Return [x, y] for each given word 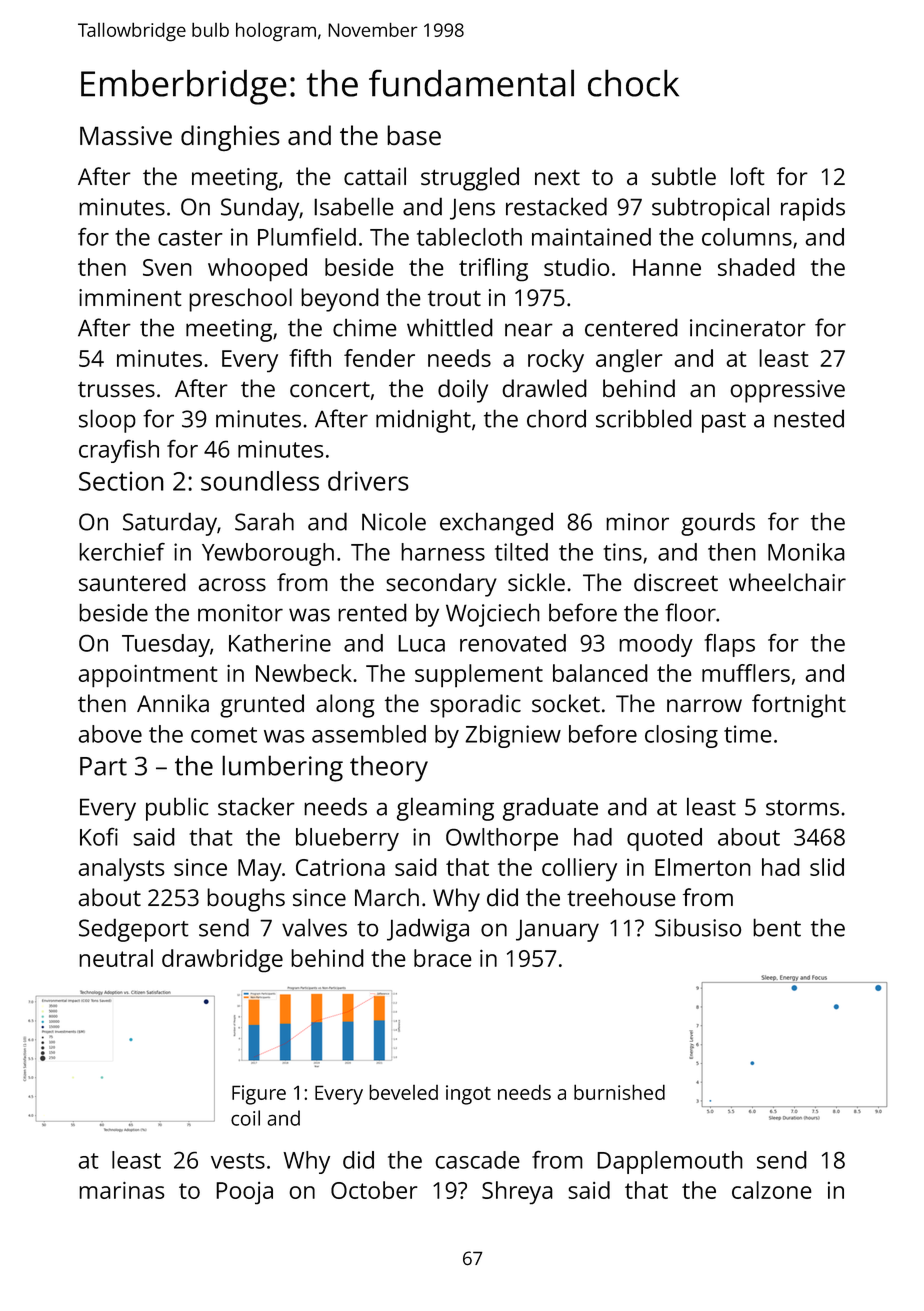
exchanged [496, 524]
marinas [122, 1190]
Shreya [517, 1192]
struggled [470, 179]
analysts [121, 869]
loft [748, 176]
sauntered [132, 582]
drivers [368, 481]
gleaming [445, 809]
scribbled [644, 418]
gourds [718, 524]
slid [827, 867]
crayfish [119, 451]
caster [190, 238]
